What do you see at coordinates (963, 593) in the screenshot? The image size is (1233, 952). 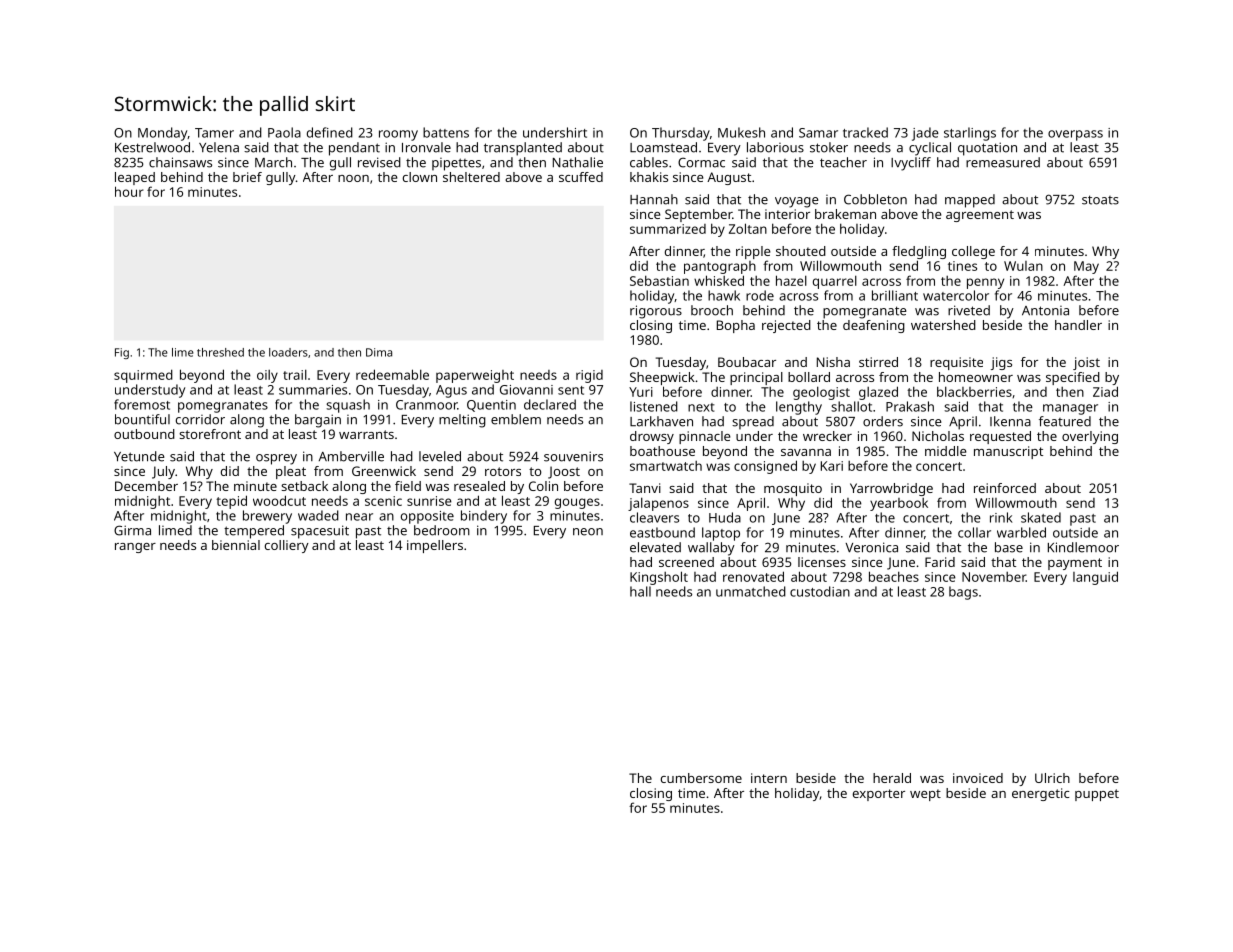 I see `bags` at bounding box center [963, 593].
